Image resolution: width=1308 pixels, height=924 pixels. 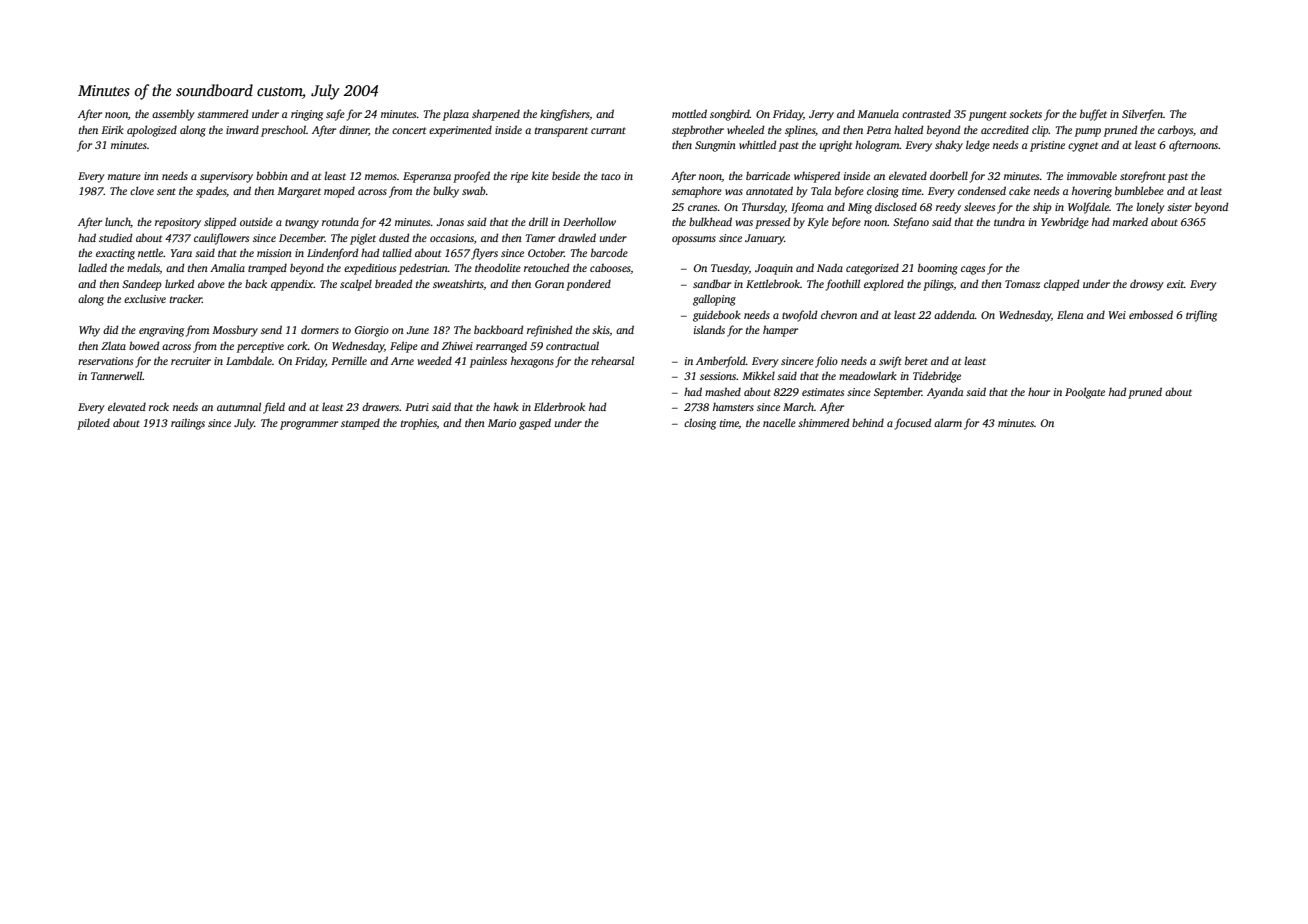 What do you see at coordinates (714, 300) in the image?
I see `galloping` at bounding box center [714, 300].
